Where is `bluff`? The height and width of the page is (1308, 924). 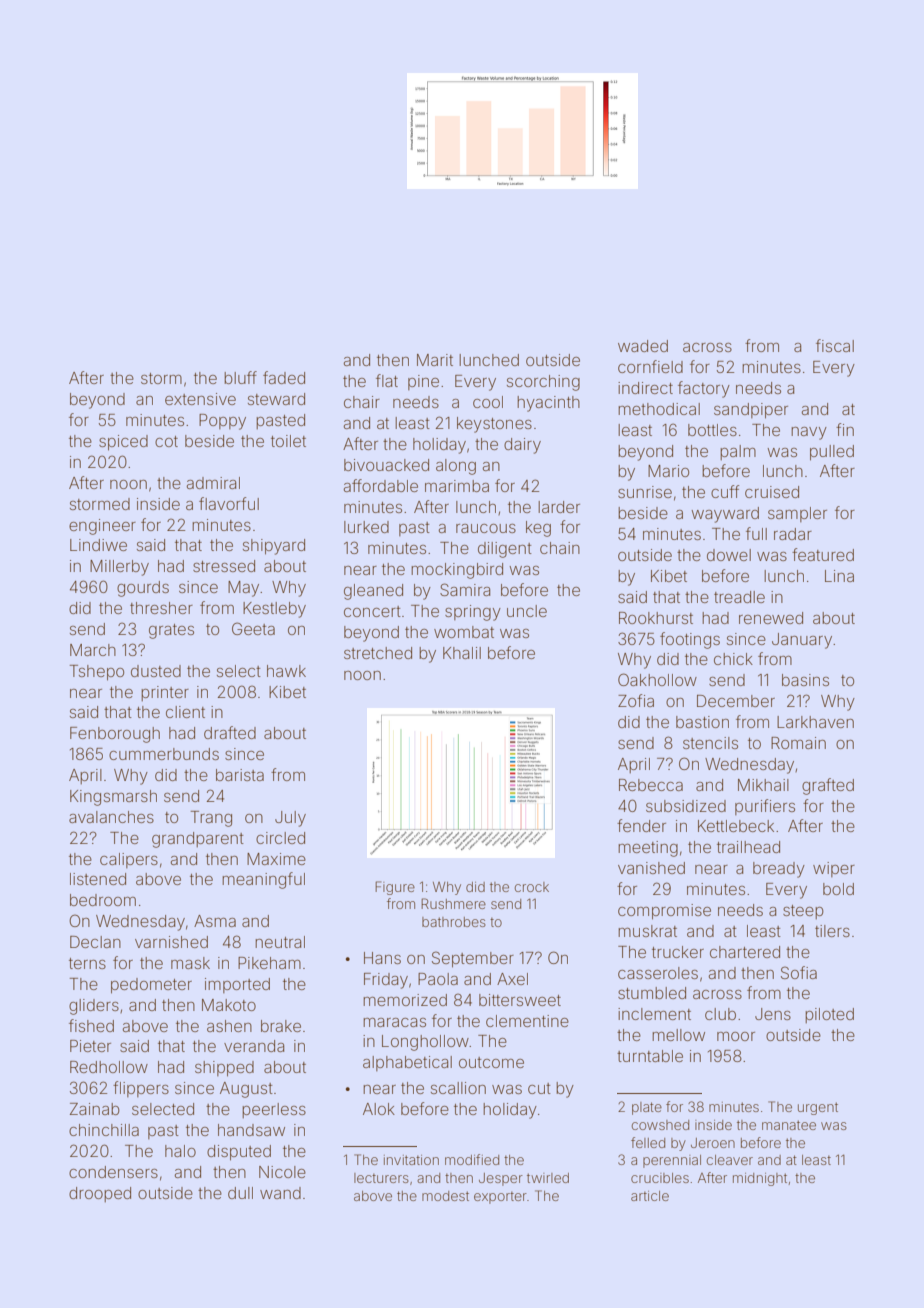 bluff is located at coordinates (240, 377).
